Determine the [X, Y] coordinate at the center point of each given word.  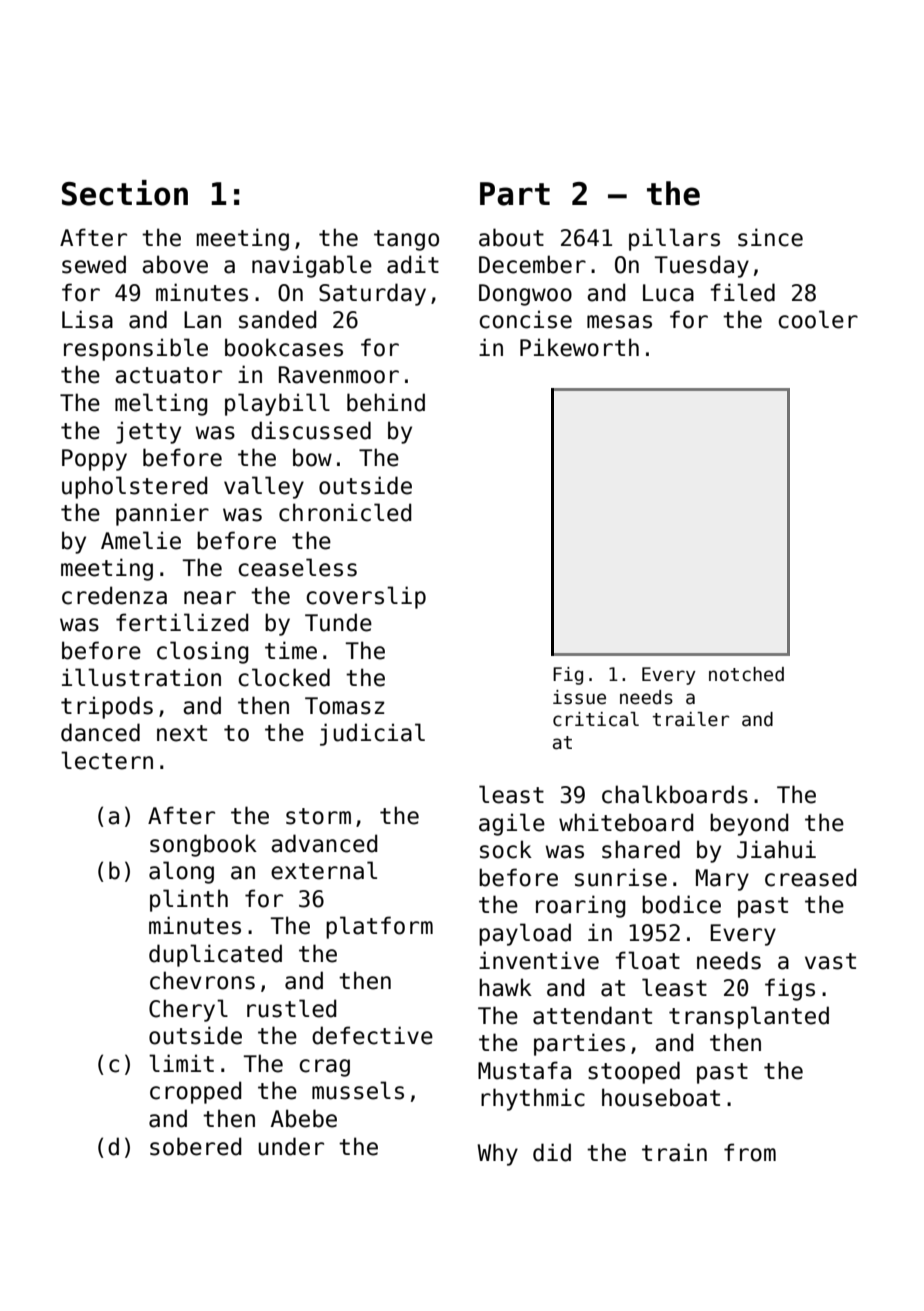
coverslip [366, 597]
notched [746, 674]
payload [525, 934]
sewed [94, 264]
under [291, 1146]
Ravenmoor [339, 375]
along [181, 872]
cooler [818, 319]
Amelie [141, 540]
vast [830, 961]
